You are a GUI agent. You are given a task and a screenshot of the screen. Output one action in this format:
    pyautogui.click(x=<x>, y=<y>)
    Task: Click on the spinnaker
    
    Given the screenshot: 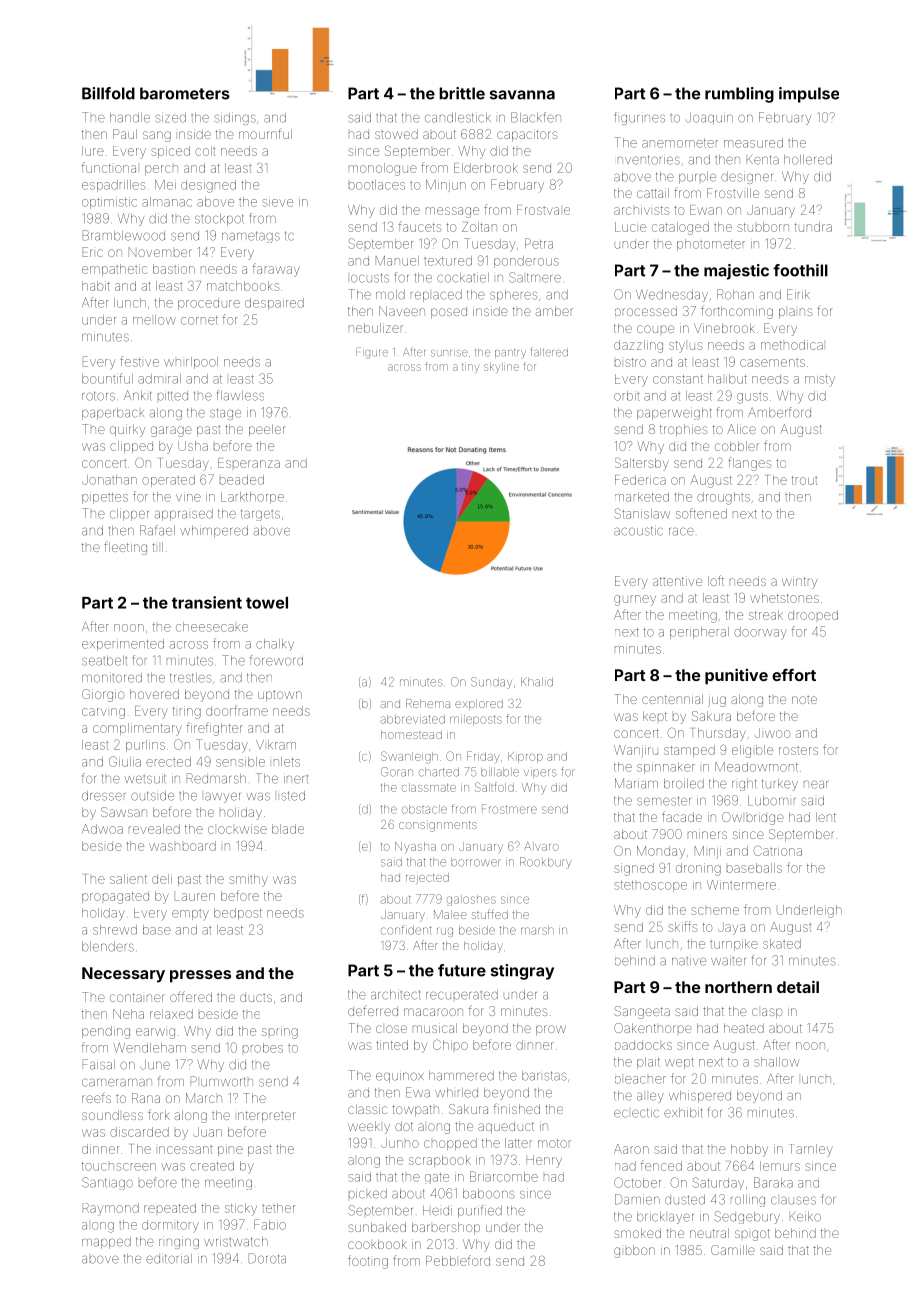 What is the action you would take?
    pyautogui.click(x=666, y=768)
